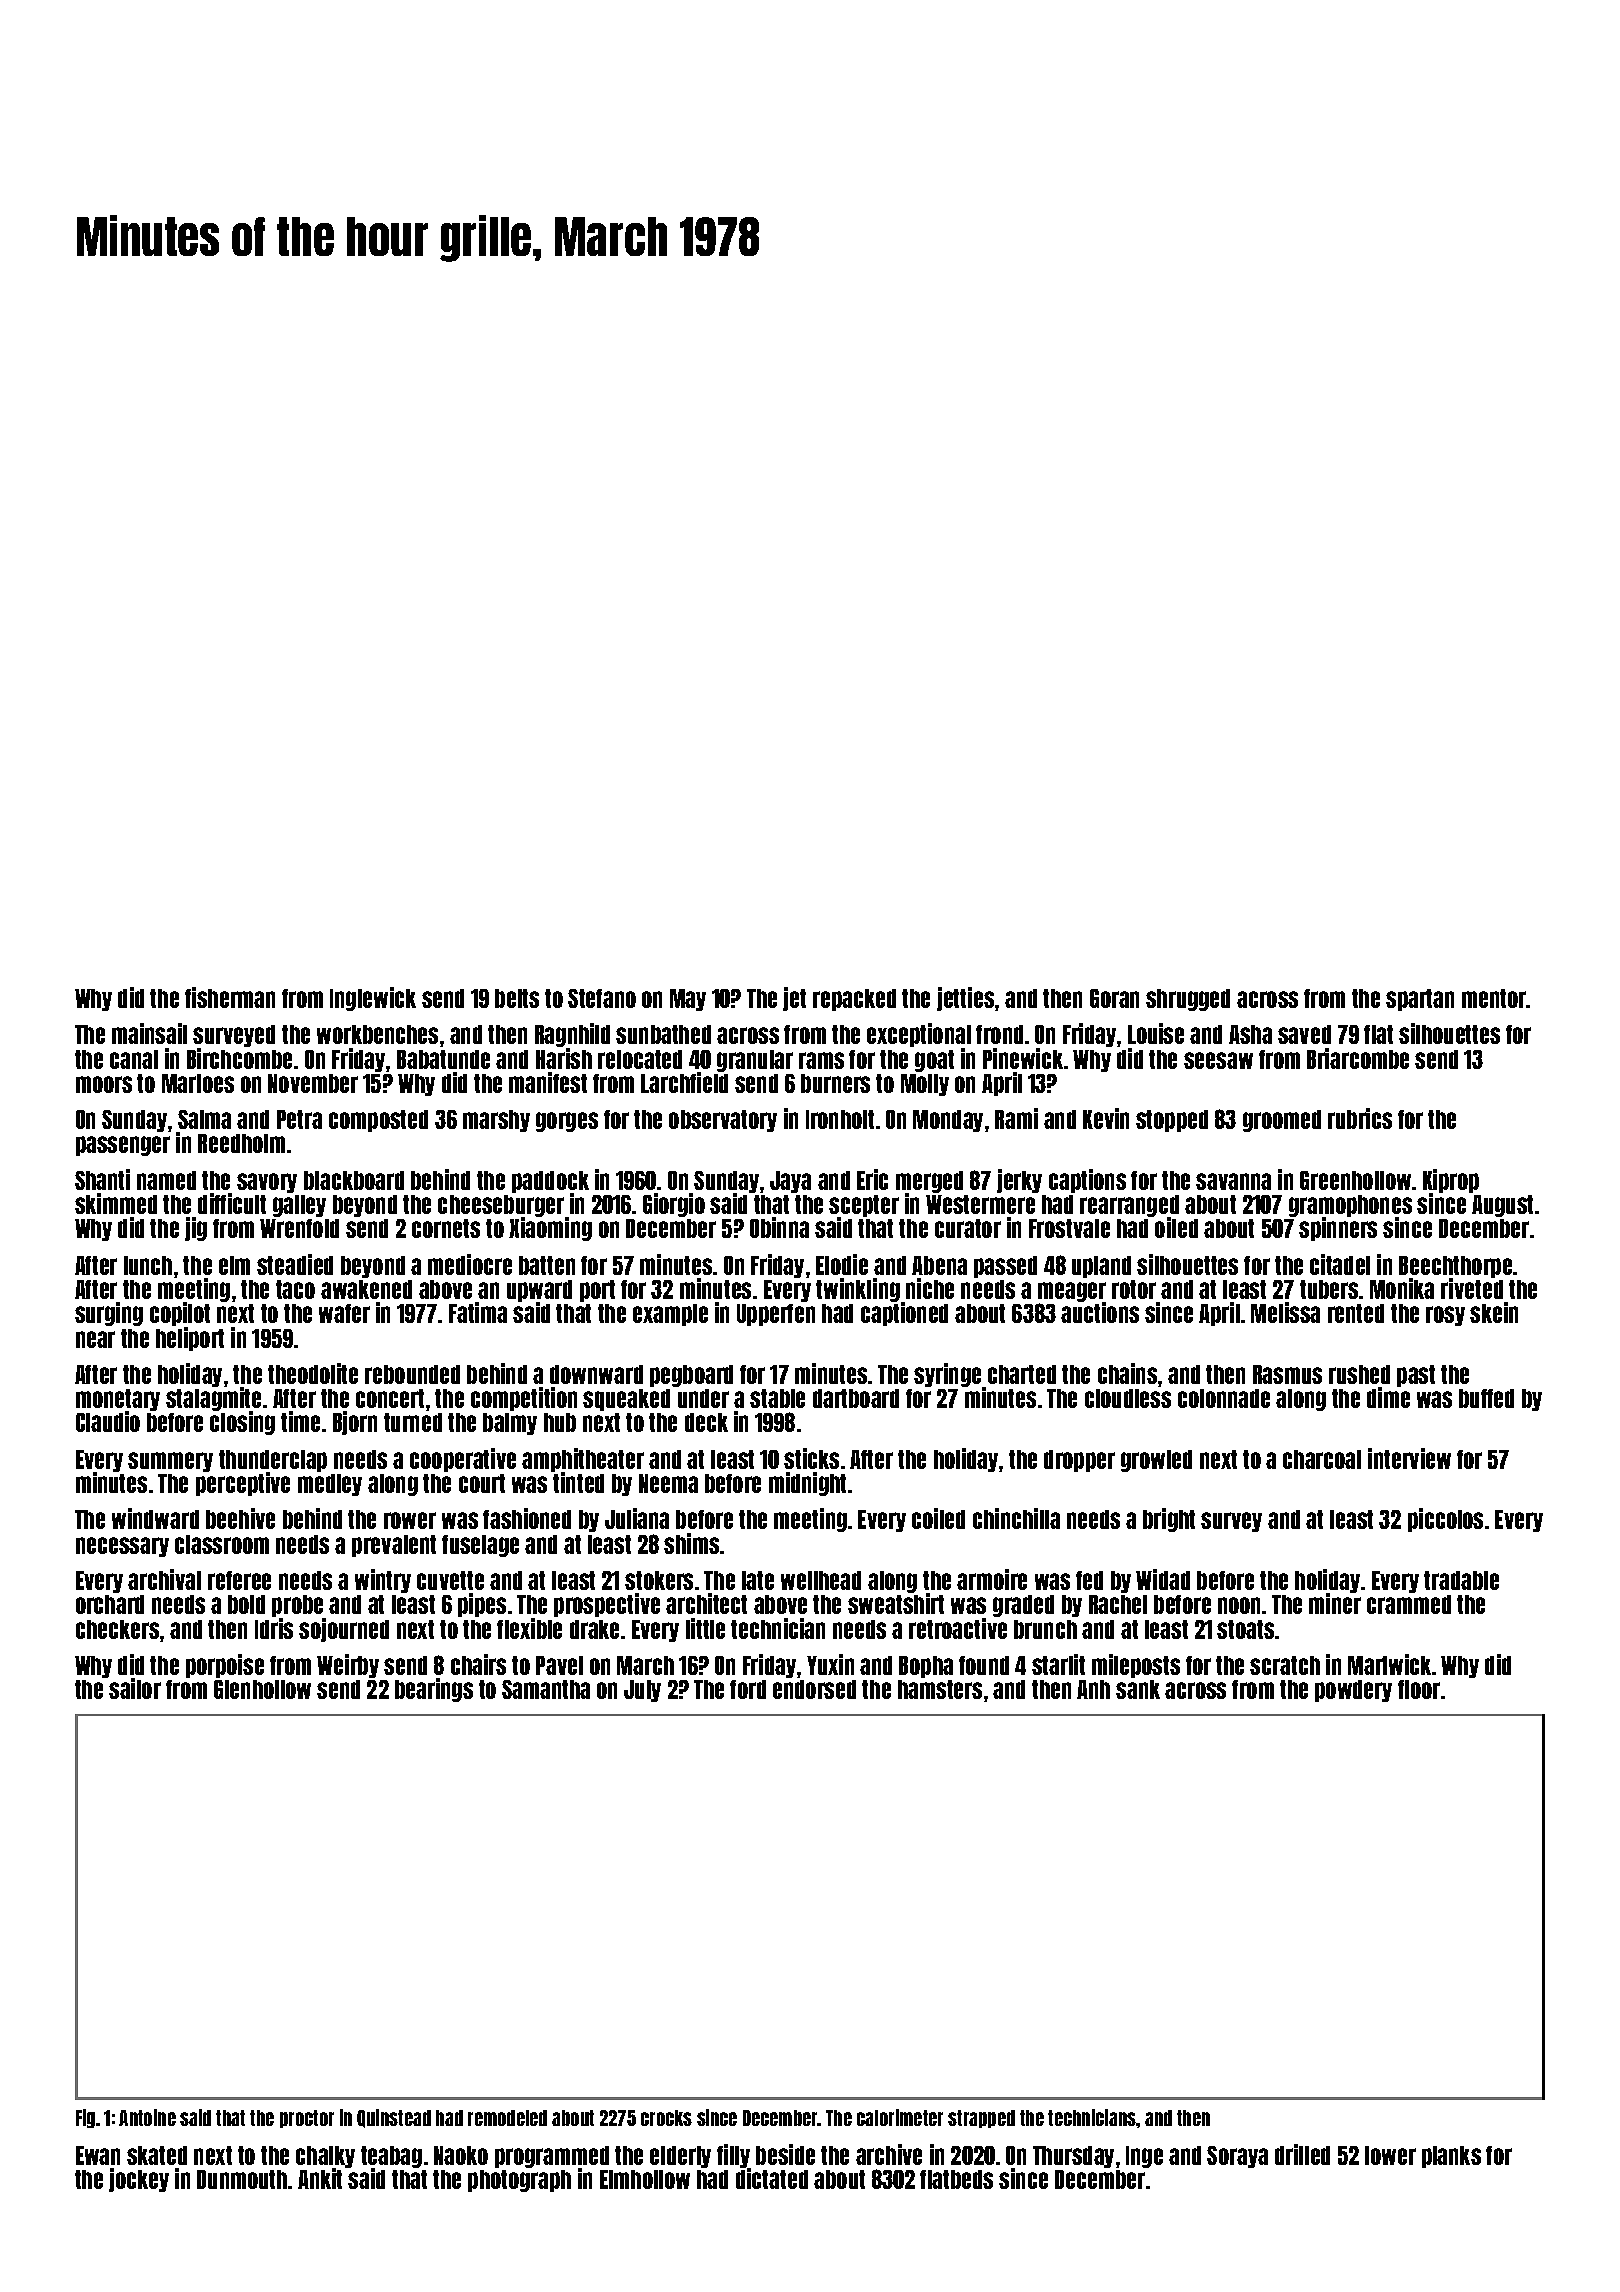  I want to click on colonnade, so click(1224, 1398).
